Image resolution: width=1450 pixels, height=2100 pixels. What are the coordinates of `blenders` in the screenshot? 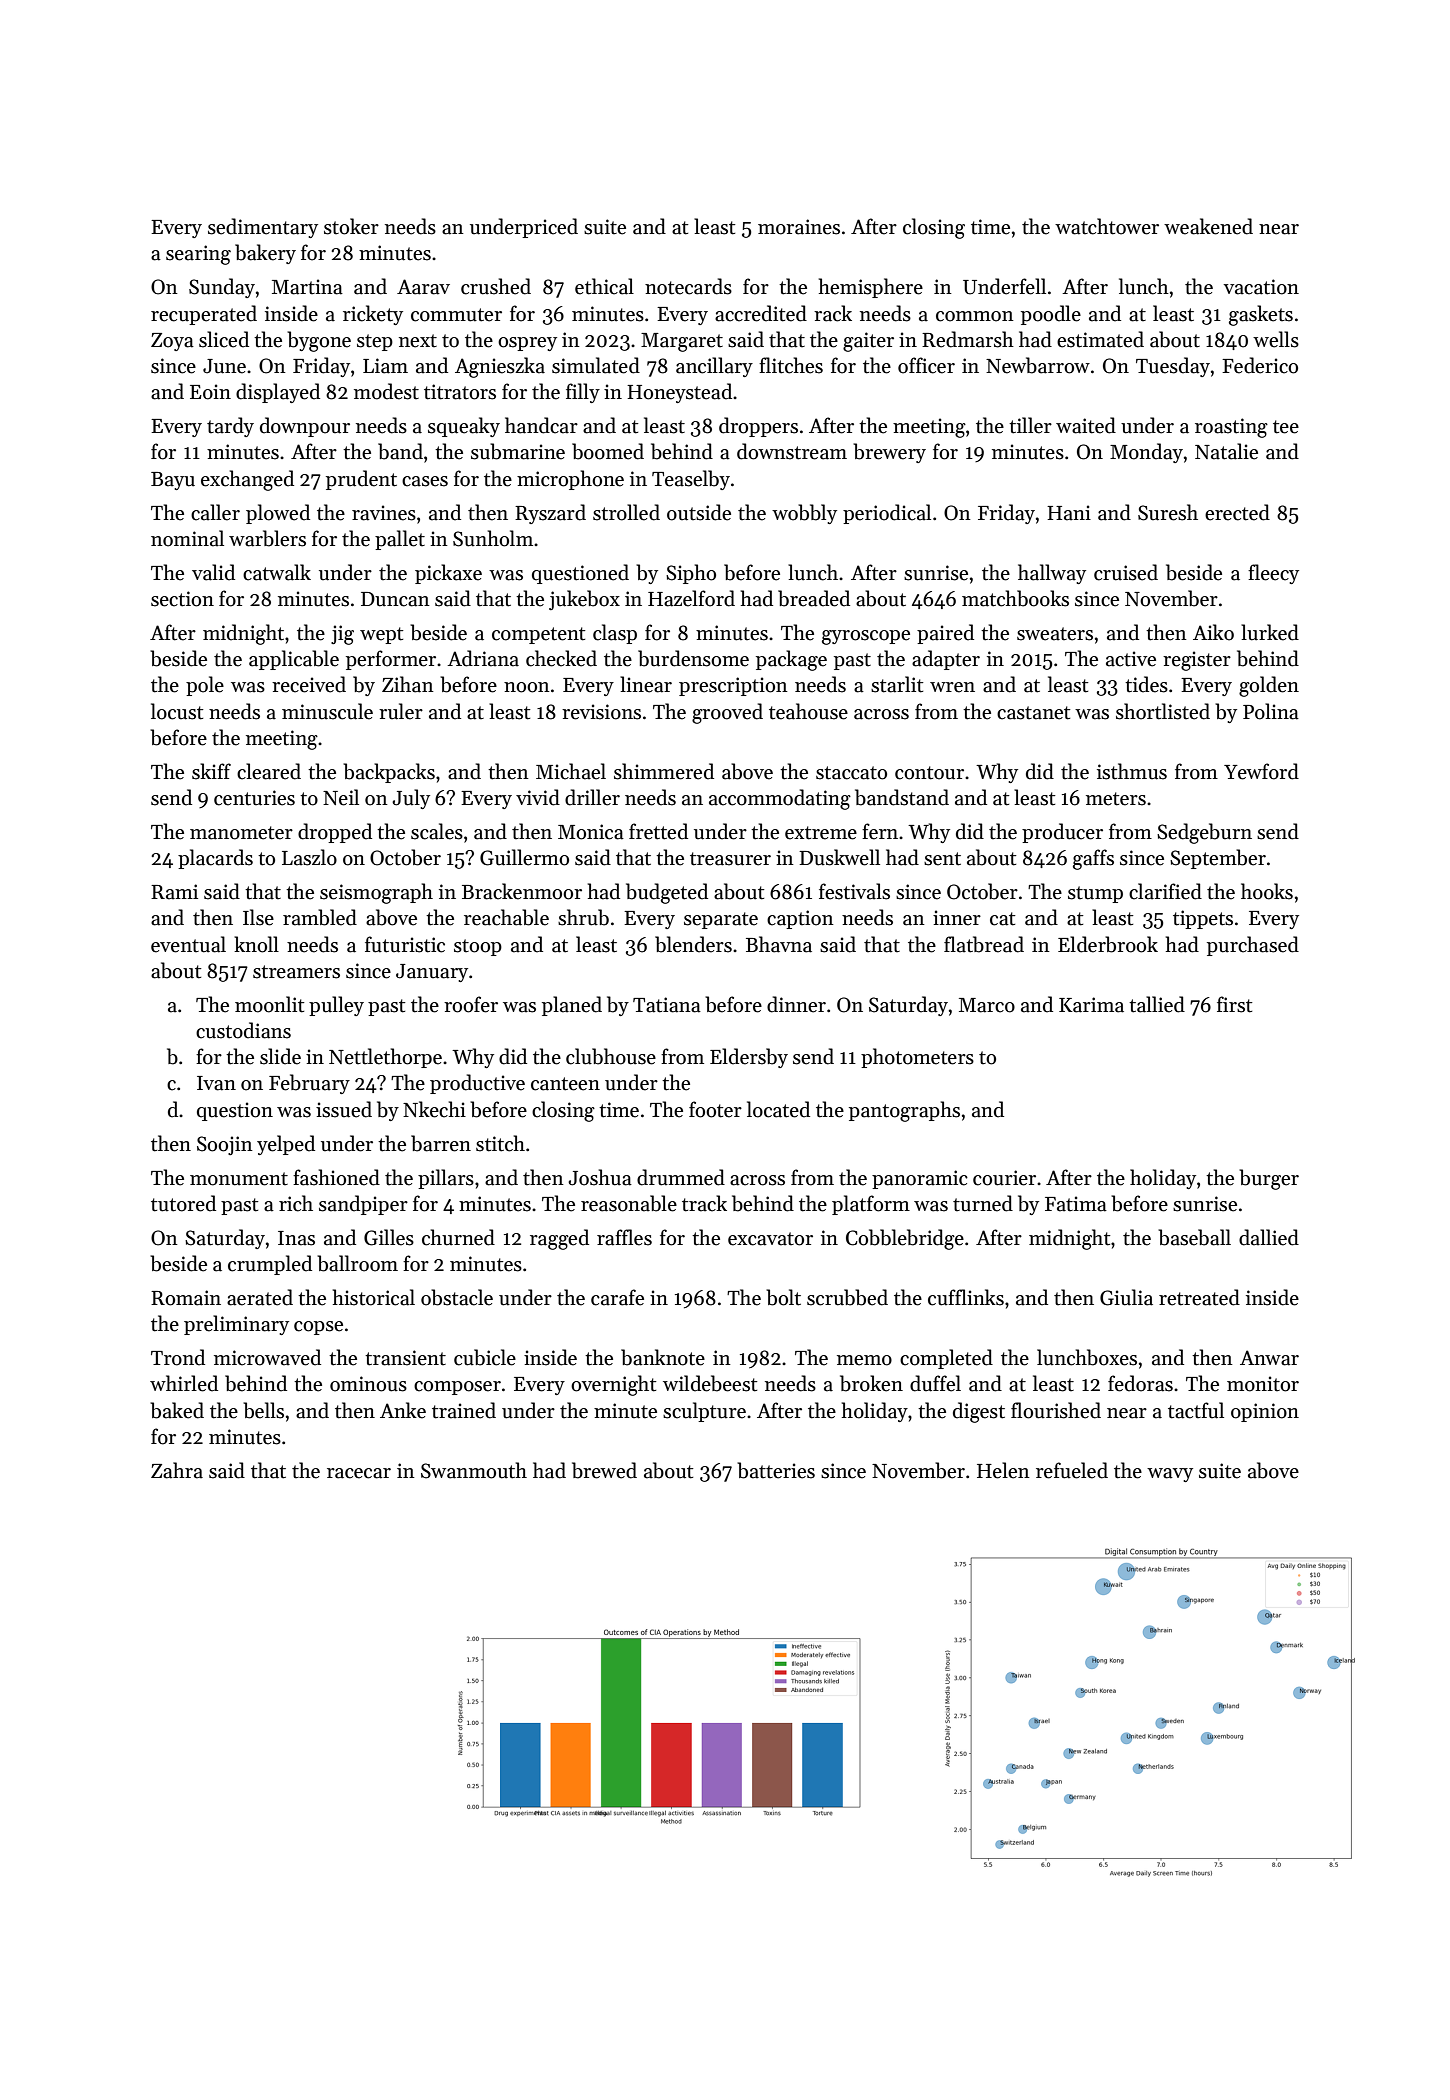 It's located at (693, 944).
